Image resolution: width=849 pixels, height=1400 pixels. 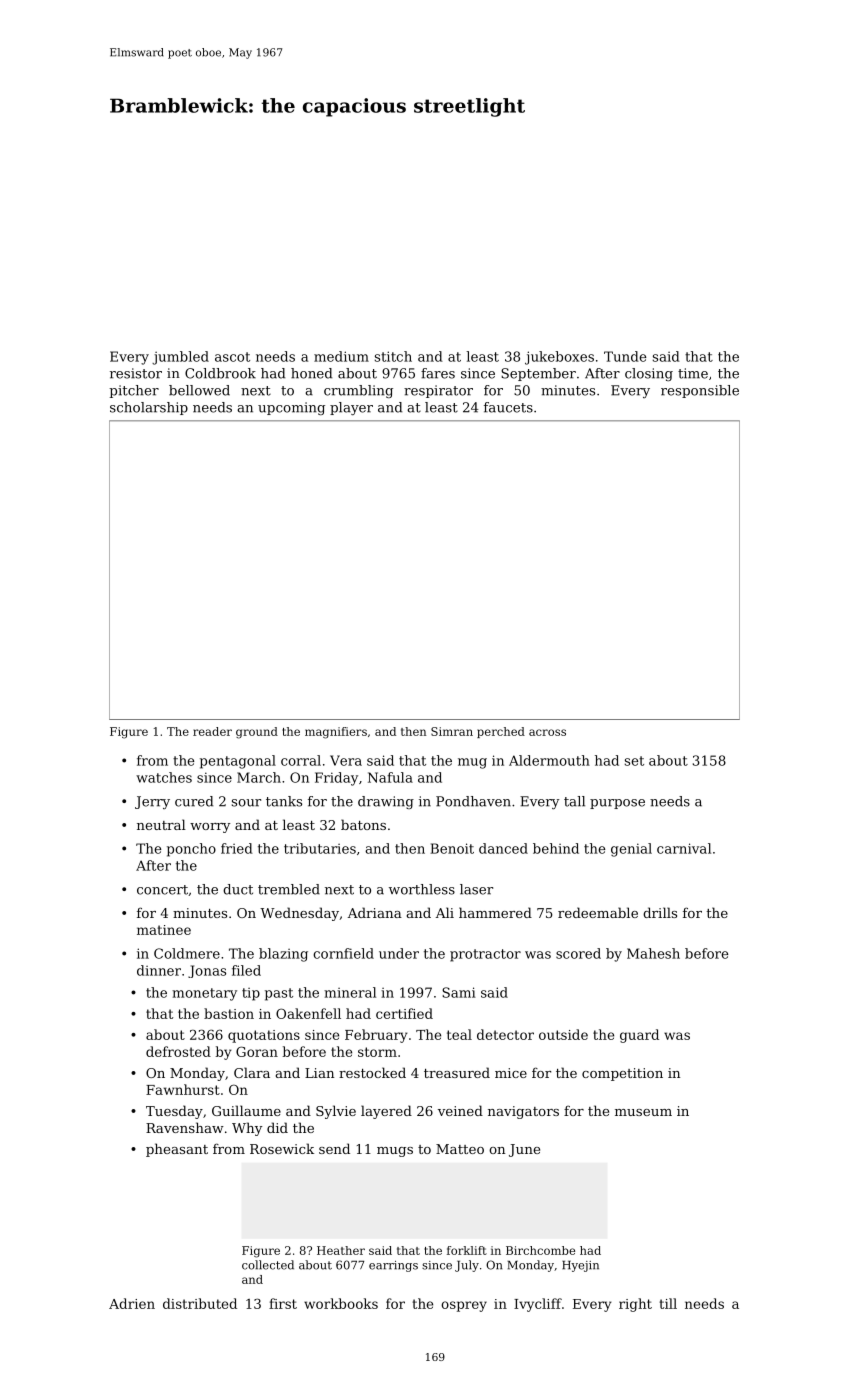 What do you see at coordinates (457, 1072) in the screenshot?
I see `treasured` at bounding box center [457, 1072].
